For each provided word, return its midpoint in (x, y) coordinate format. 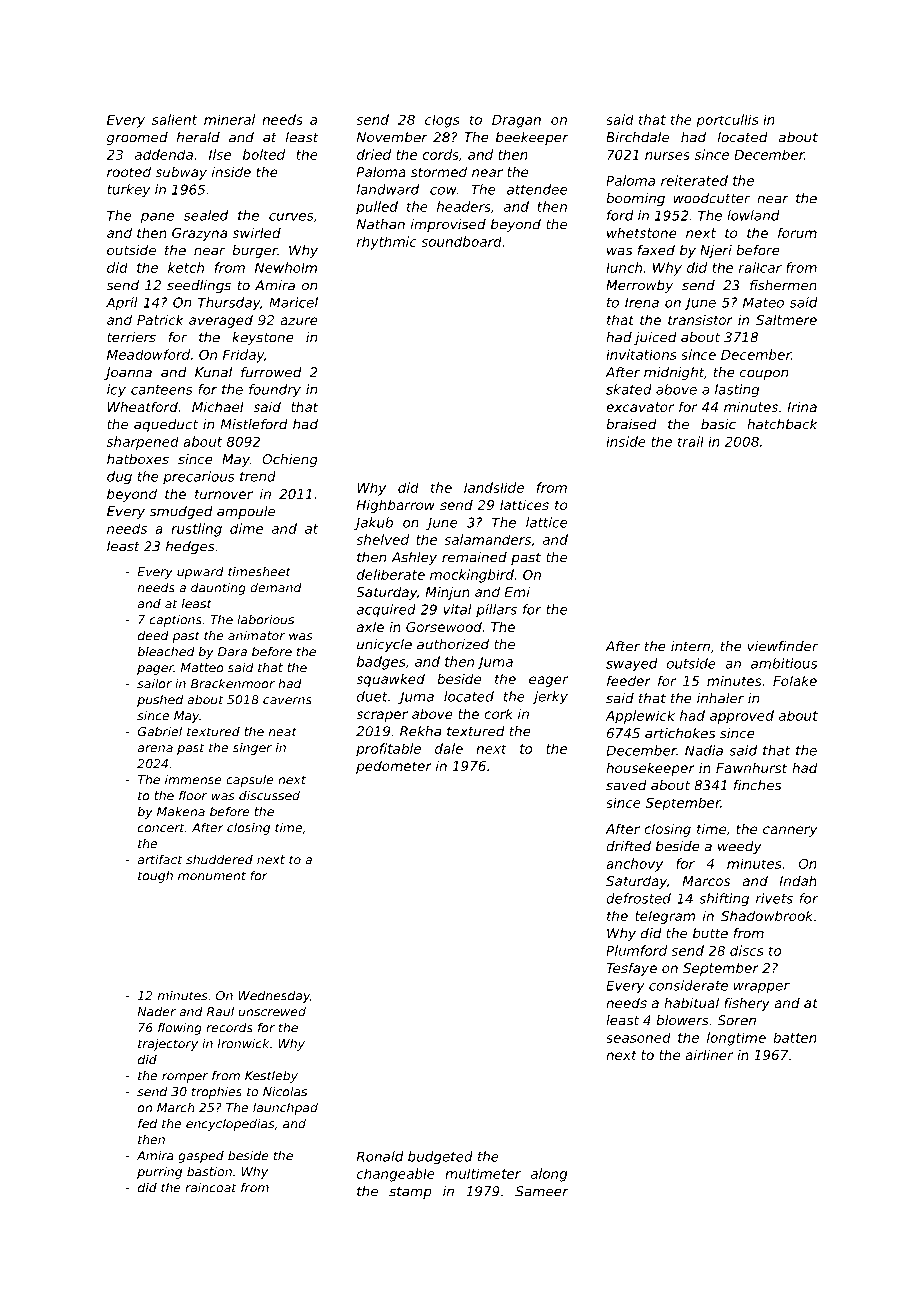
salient (175, 119)
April (122, 304)
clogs (442, 121)
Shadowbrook (767, 915)
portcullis (727, 121)
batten (795, 1037)
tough (155, 877)
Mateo (763, 303)
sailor (154, 684)
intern (690, 646)
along (549, 1175)
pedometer (394, 767)
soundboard (461, 241)
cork (498, 713)
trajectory (168, 1045)
